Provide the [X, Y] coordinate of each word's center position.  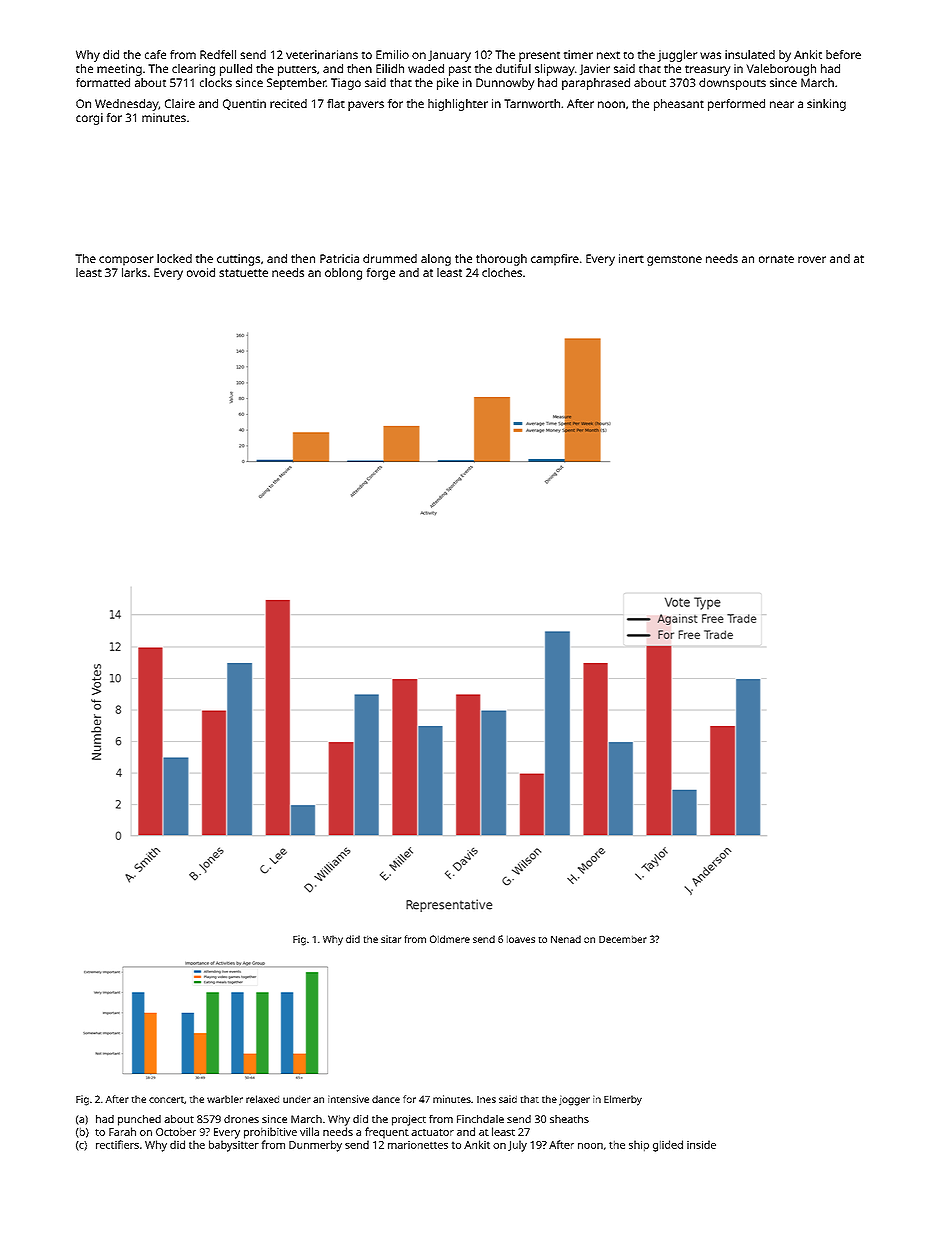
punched [139, 1120]
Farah [122, 1131]
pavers [366, 106]
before [843, 54]
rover [812, 259]
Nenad [566, 939]
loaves [521, 939]
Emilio [392, 54]
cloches [502, 272]
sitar [391, 939]
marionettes [418, 1145]
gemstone [674, 260]
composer [126, 261]
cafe [155, 54]
